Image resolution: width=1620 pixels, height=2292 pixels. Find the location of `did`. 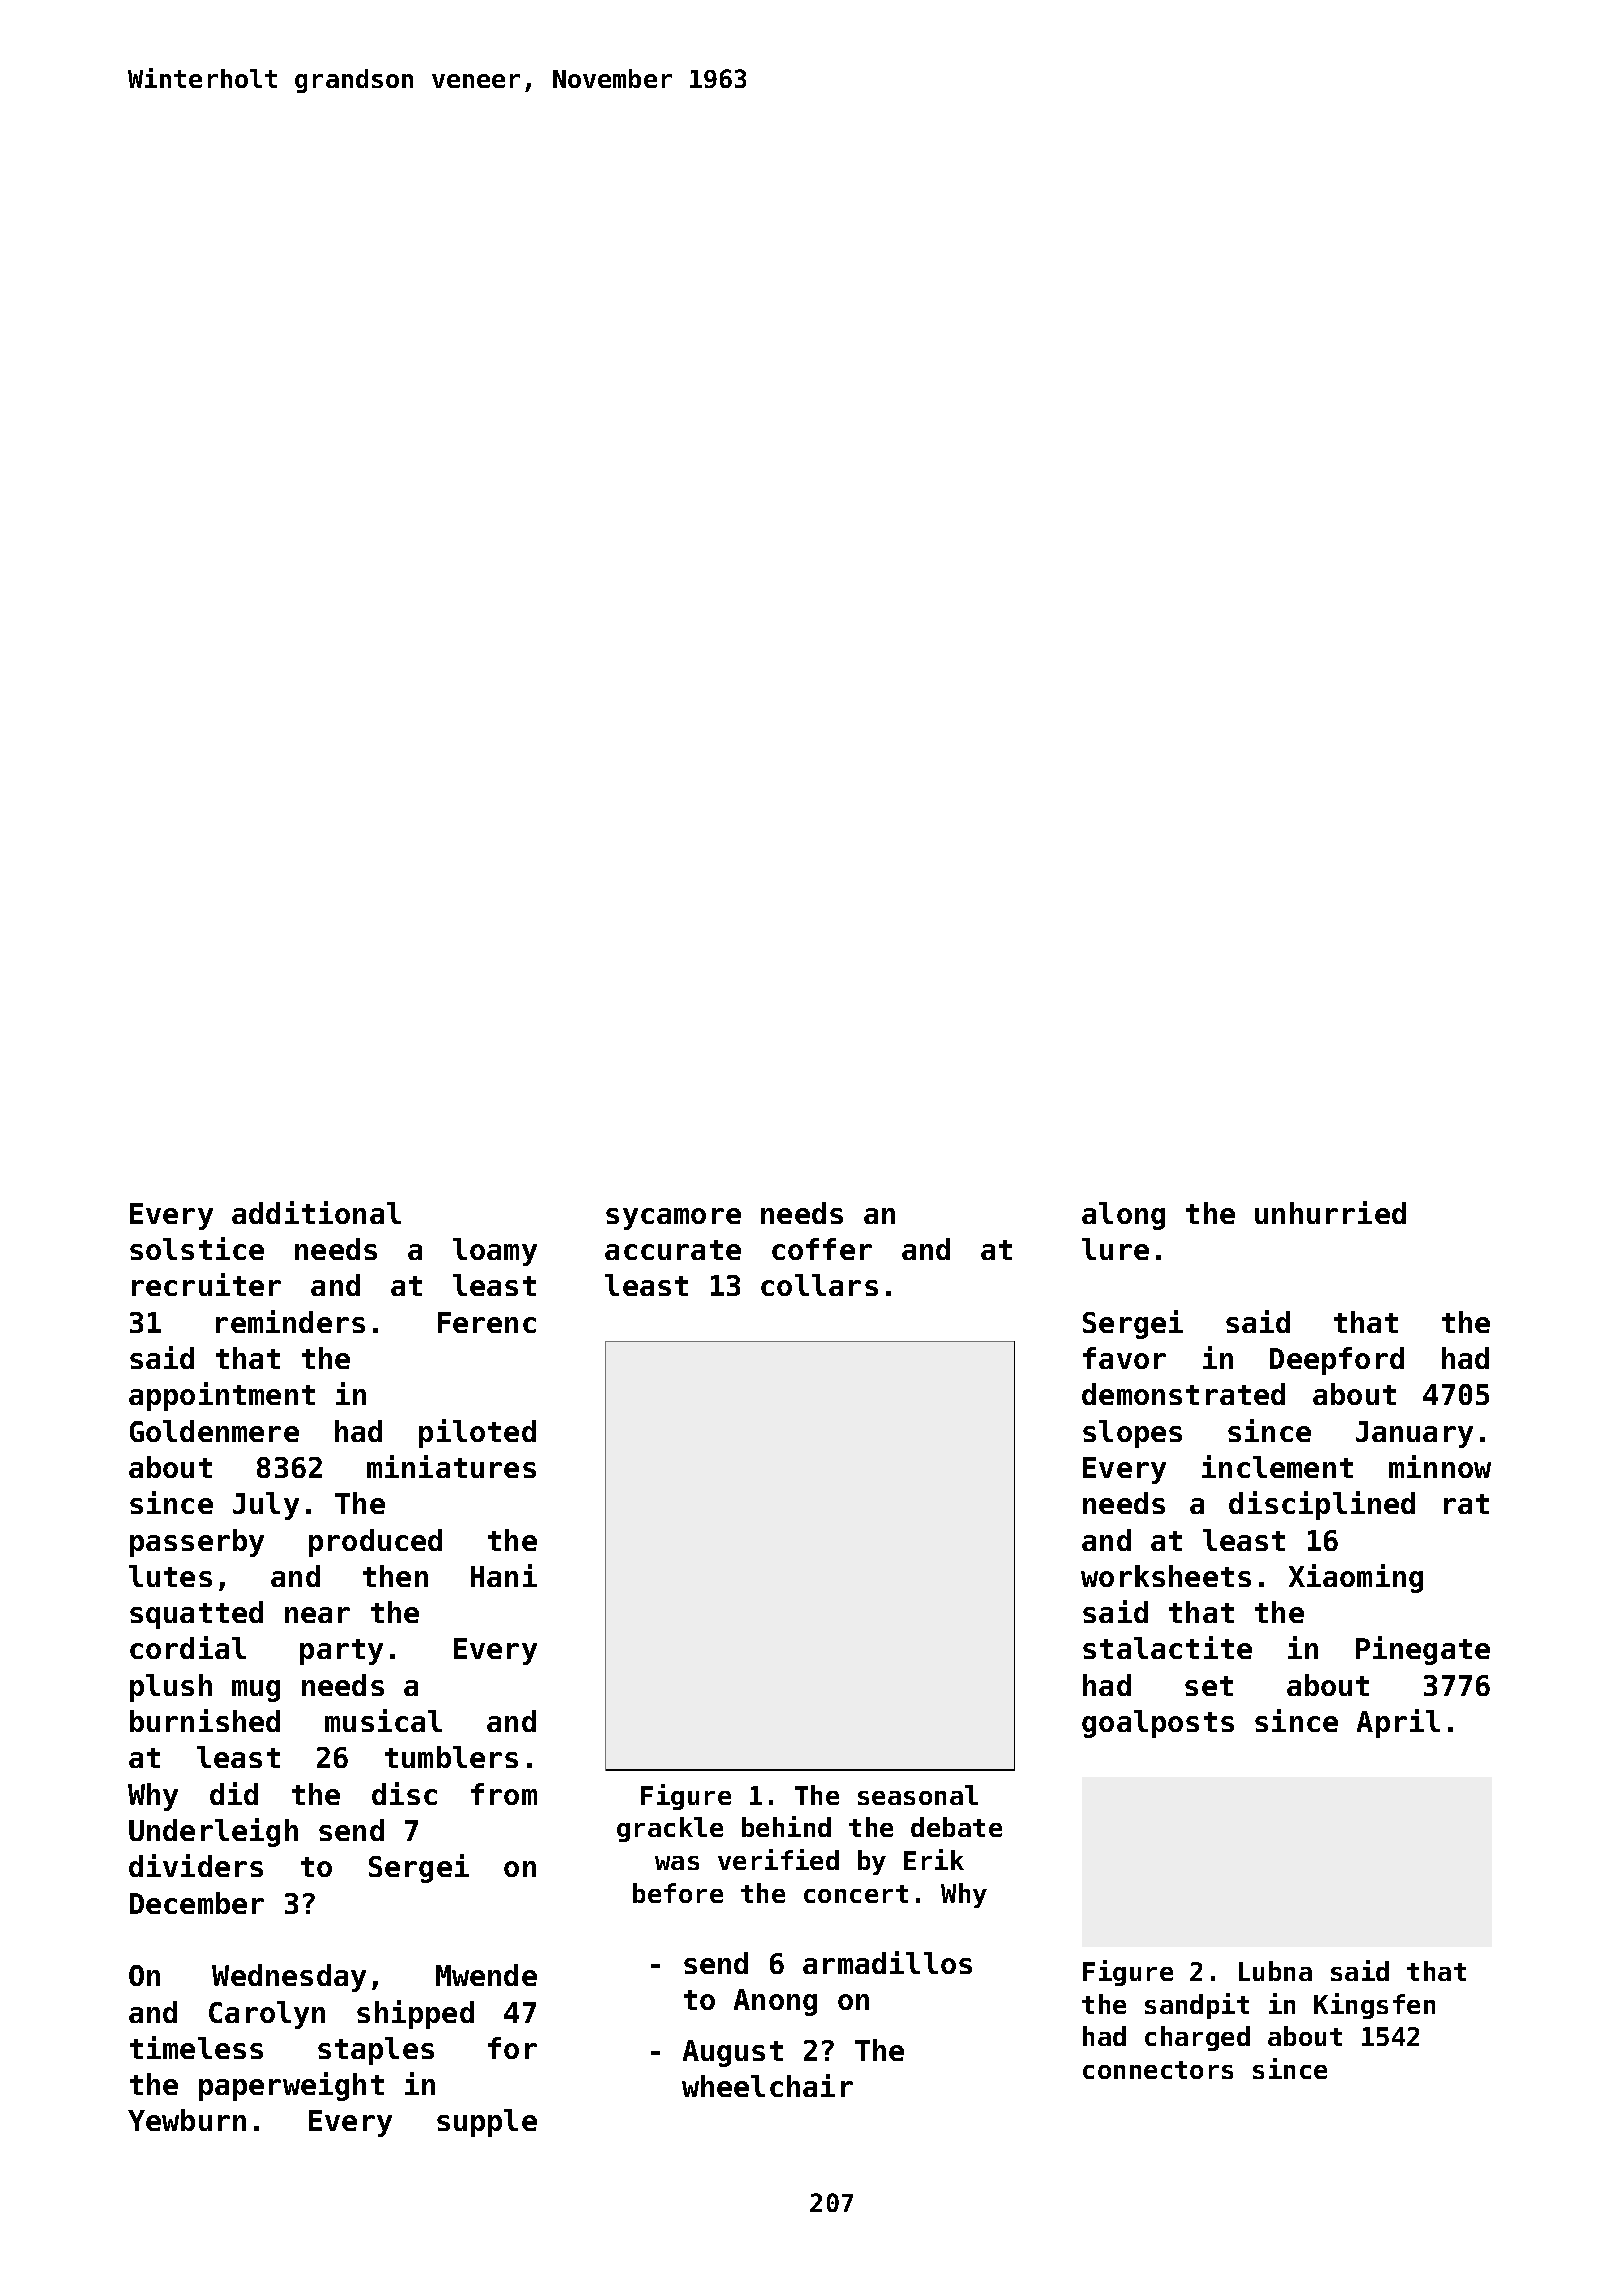

did is located at coordinates (234, 1793).
